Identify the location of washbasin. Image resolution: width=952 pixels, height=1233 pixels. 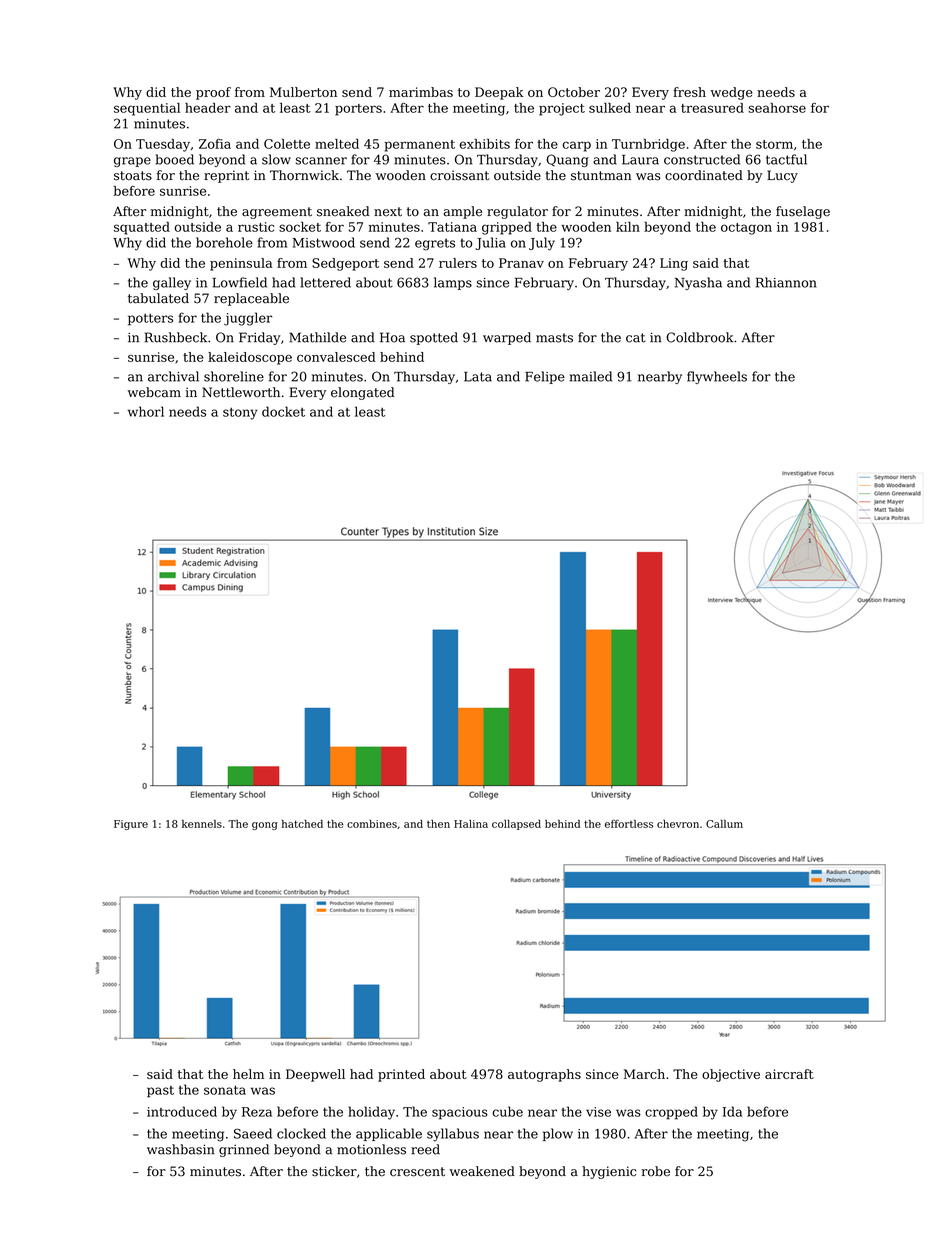
(181, 1149).
